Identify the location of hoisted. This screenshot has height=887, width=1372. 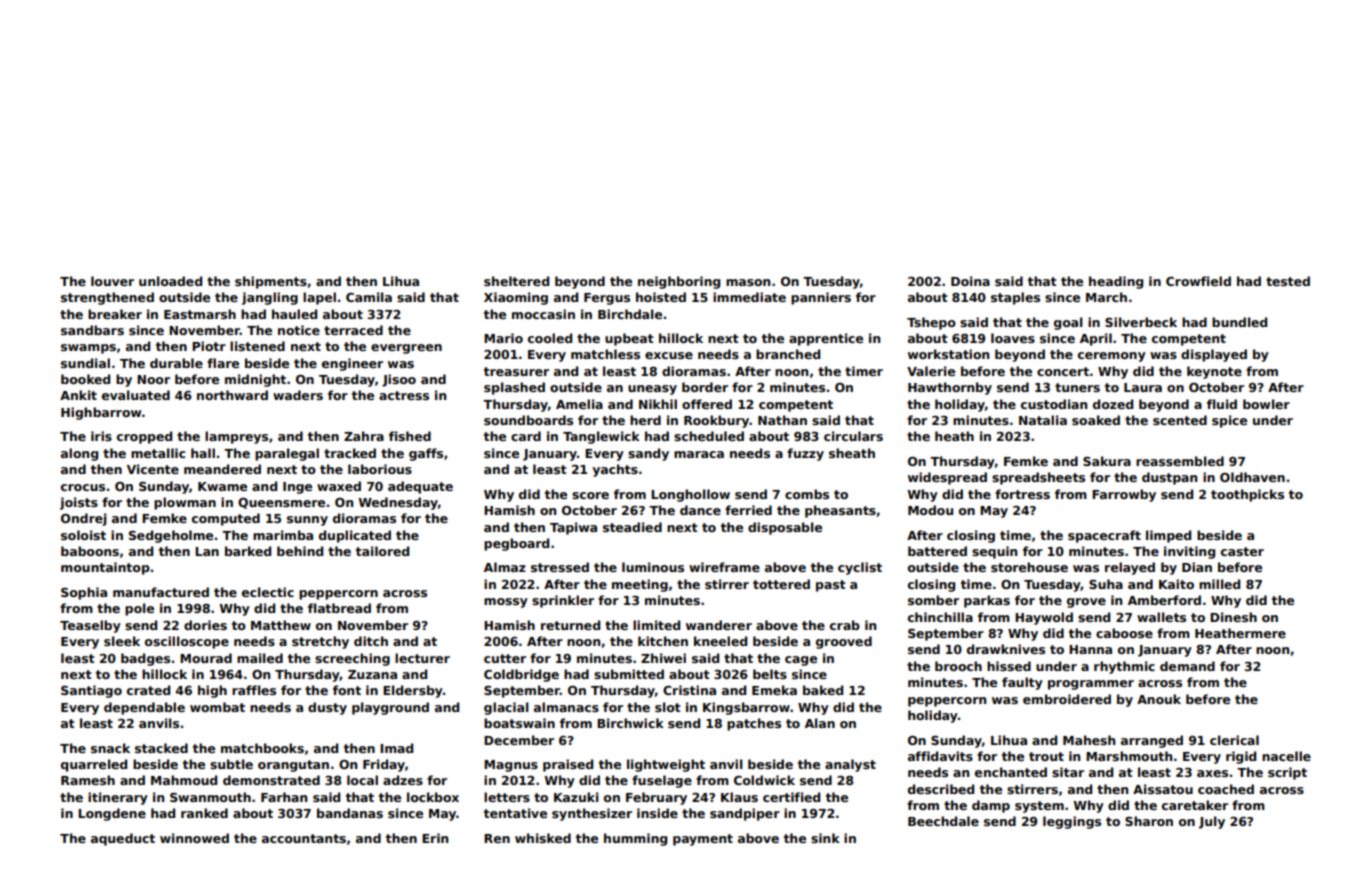
(661, 297).
